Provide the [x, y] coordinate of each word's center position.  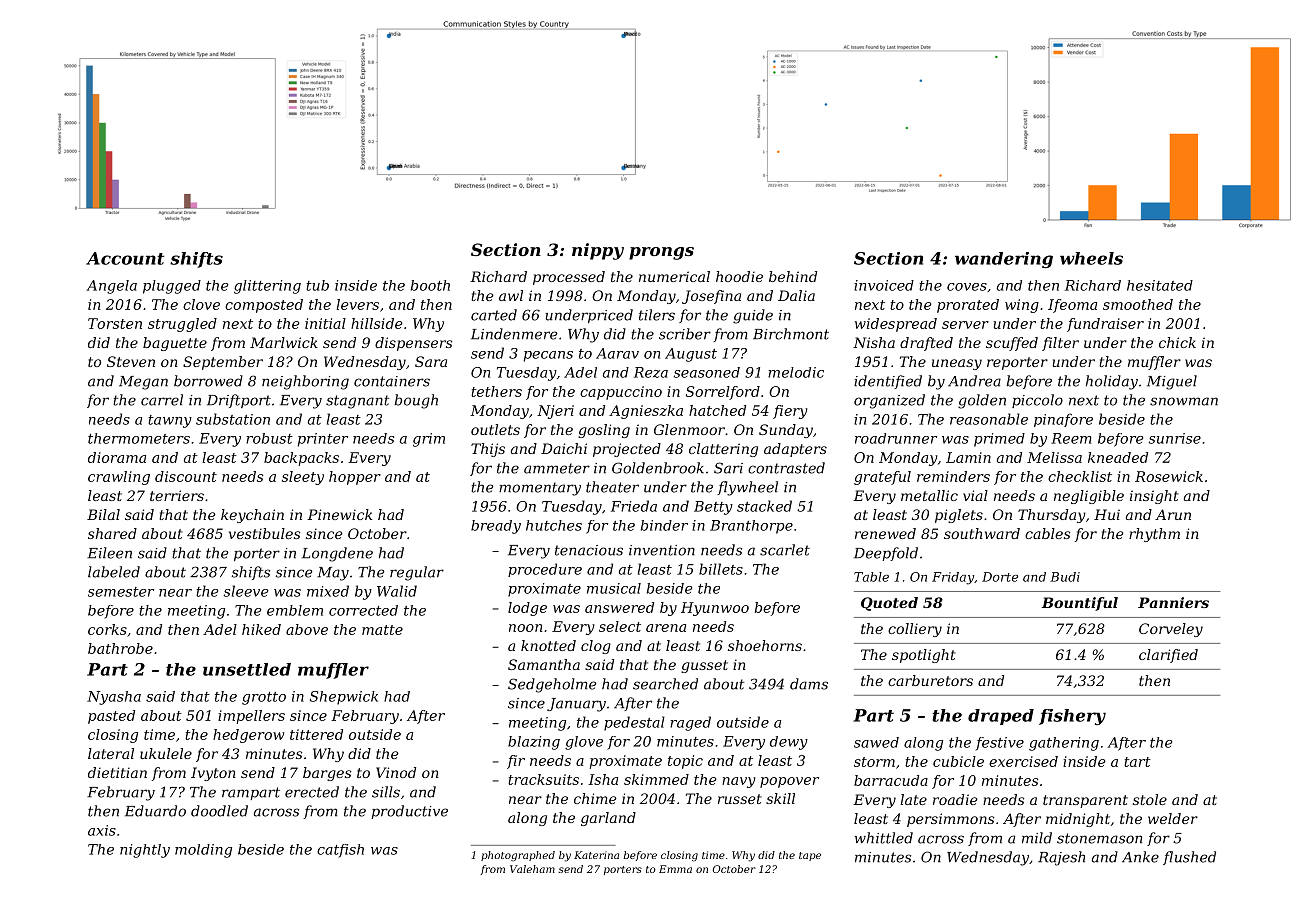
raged [690, 723]
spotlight [924, 656]
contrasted [786, 468]
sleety [303, 478]
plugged [172, 287]
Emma [675, 869]
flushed [1189, 858]
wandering [1004, 260]
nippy [598, 251]
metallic [929, 495]
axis [102, 830]
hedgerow [248, 736]
